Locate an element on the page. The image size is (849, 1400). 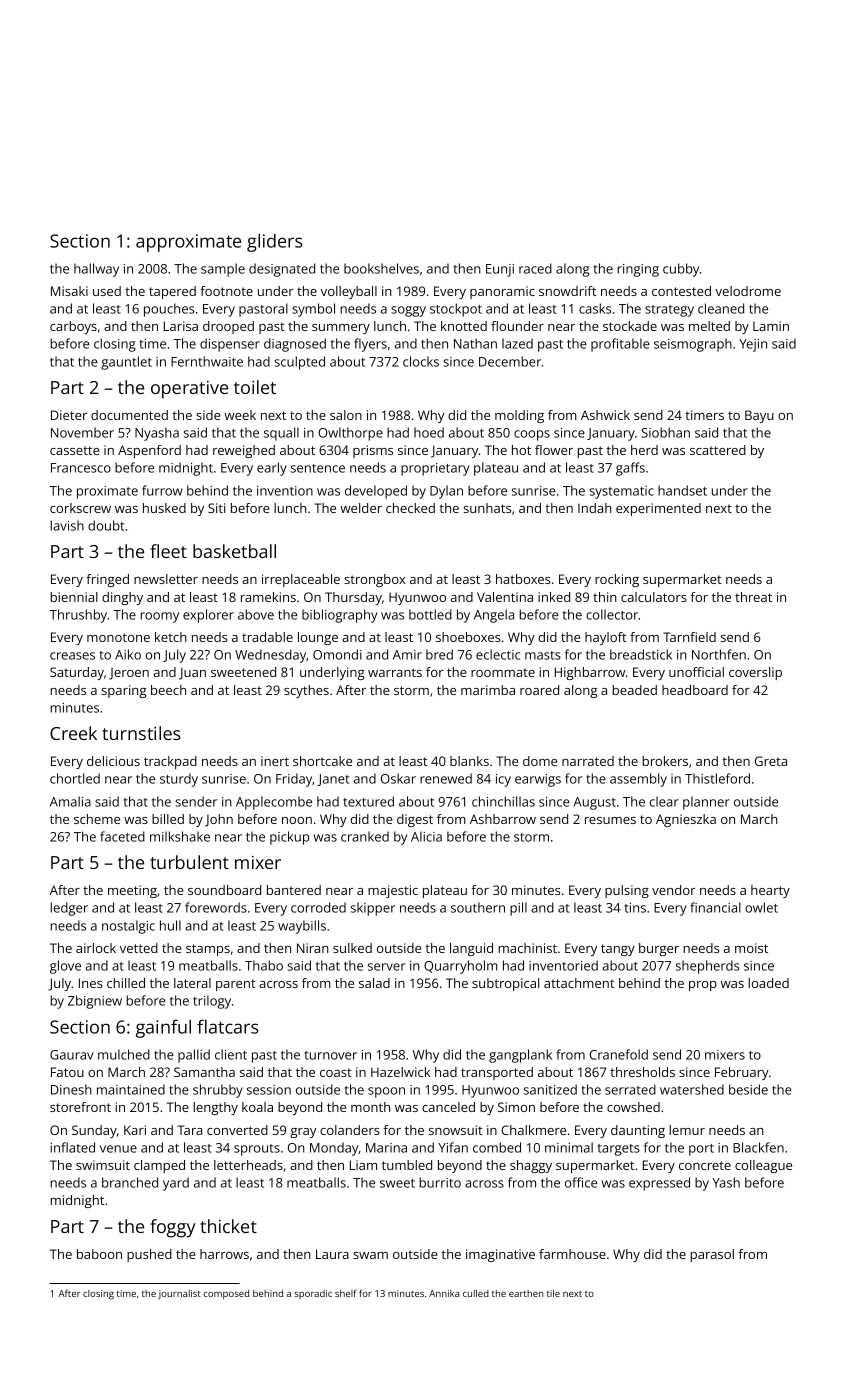
Amalia is located at coordinates (70, 801).
